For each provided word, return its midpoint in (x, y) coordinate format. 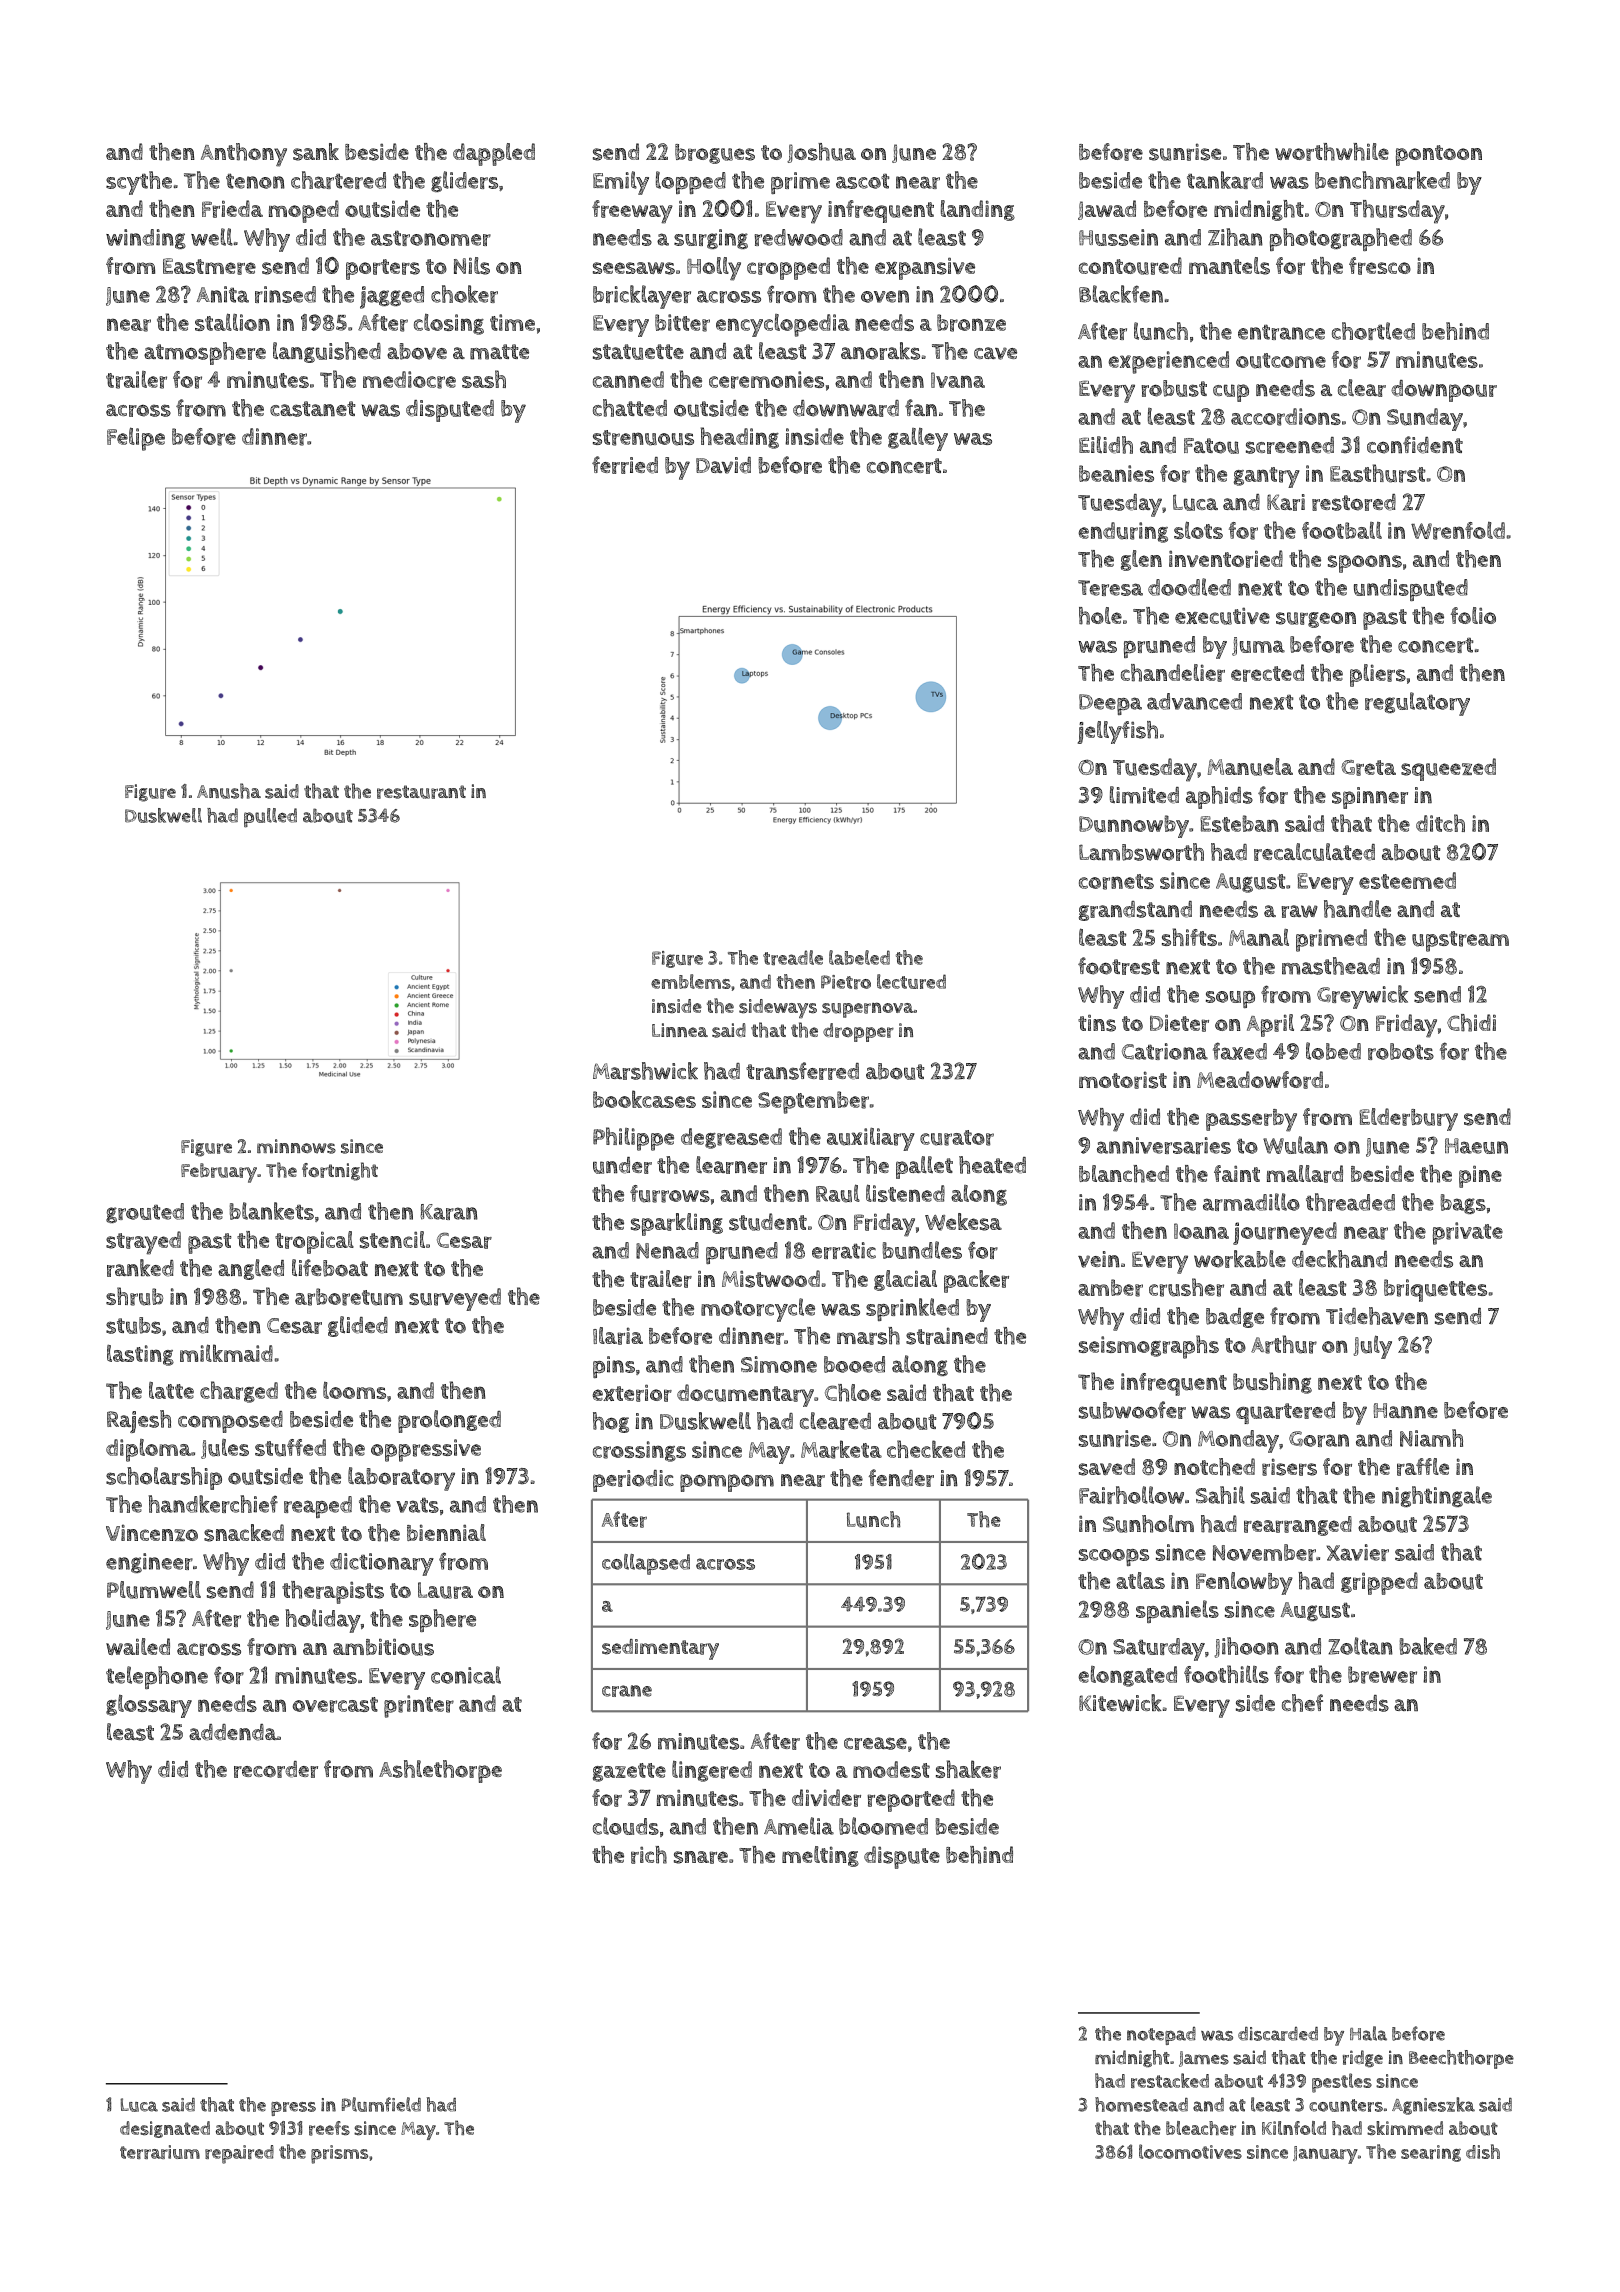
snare (701, 1857)
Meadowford (1260, 1080)
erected (1267, 673)
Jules (225, 1449)
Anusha (229, 791)
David (723, 465)
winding (146, 239)
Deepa (1110, 704)
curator (957, 1138)
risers (1289, 1467)
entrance (1281, 332)
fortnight (340, 1171)
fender (901, 1478)
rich (649, 1855)
